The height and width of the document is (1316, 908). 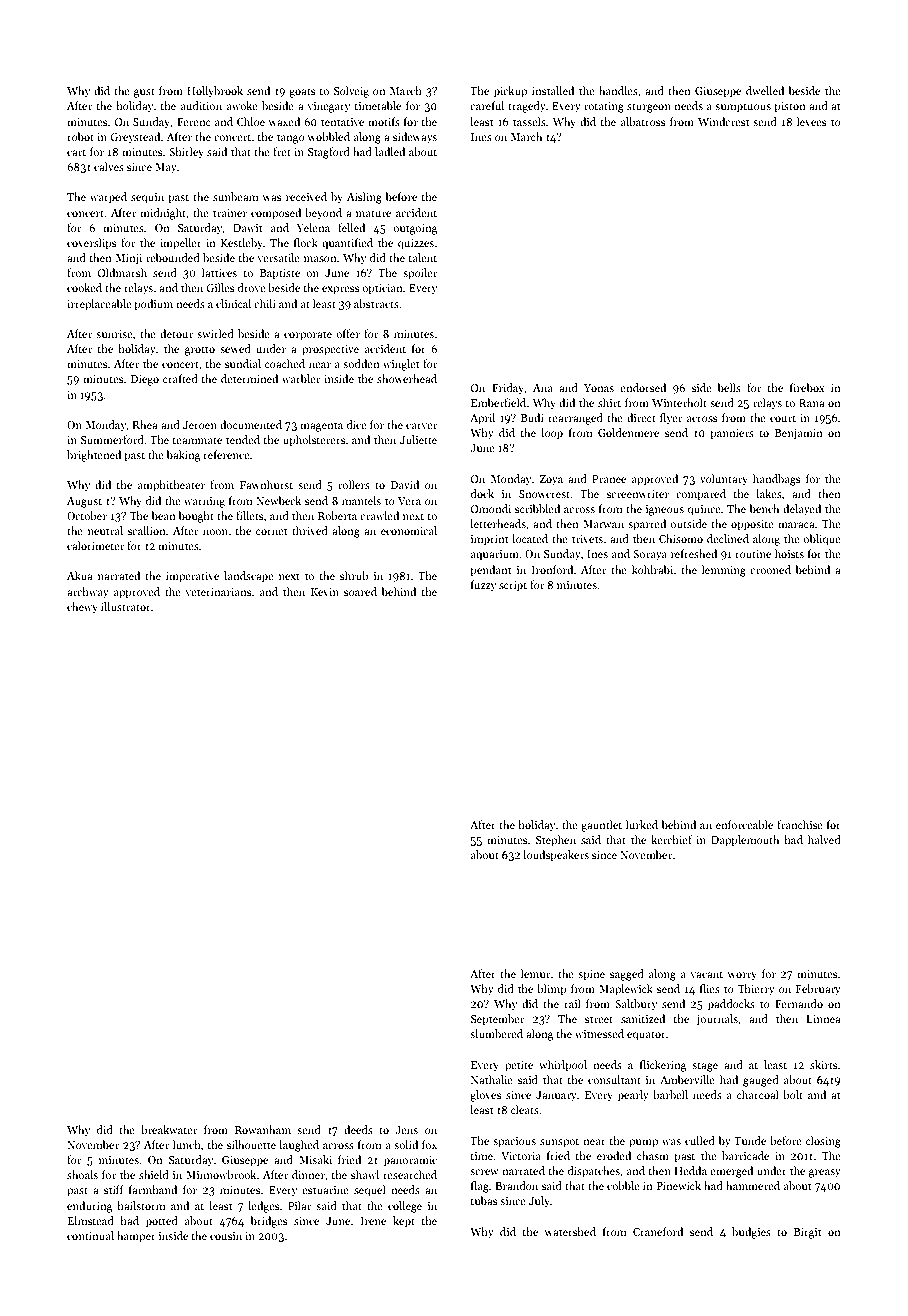 What do you see at coordinates (200, 351) in the document?
I see `grotto` at bounding box center [200, 351].
